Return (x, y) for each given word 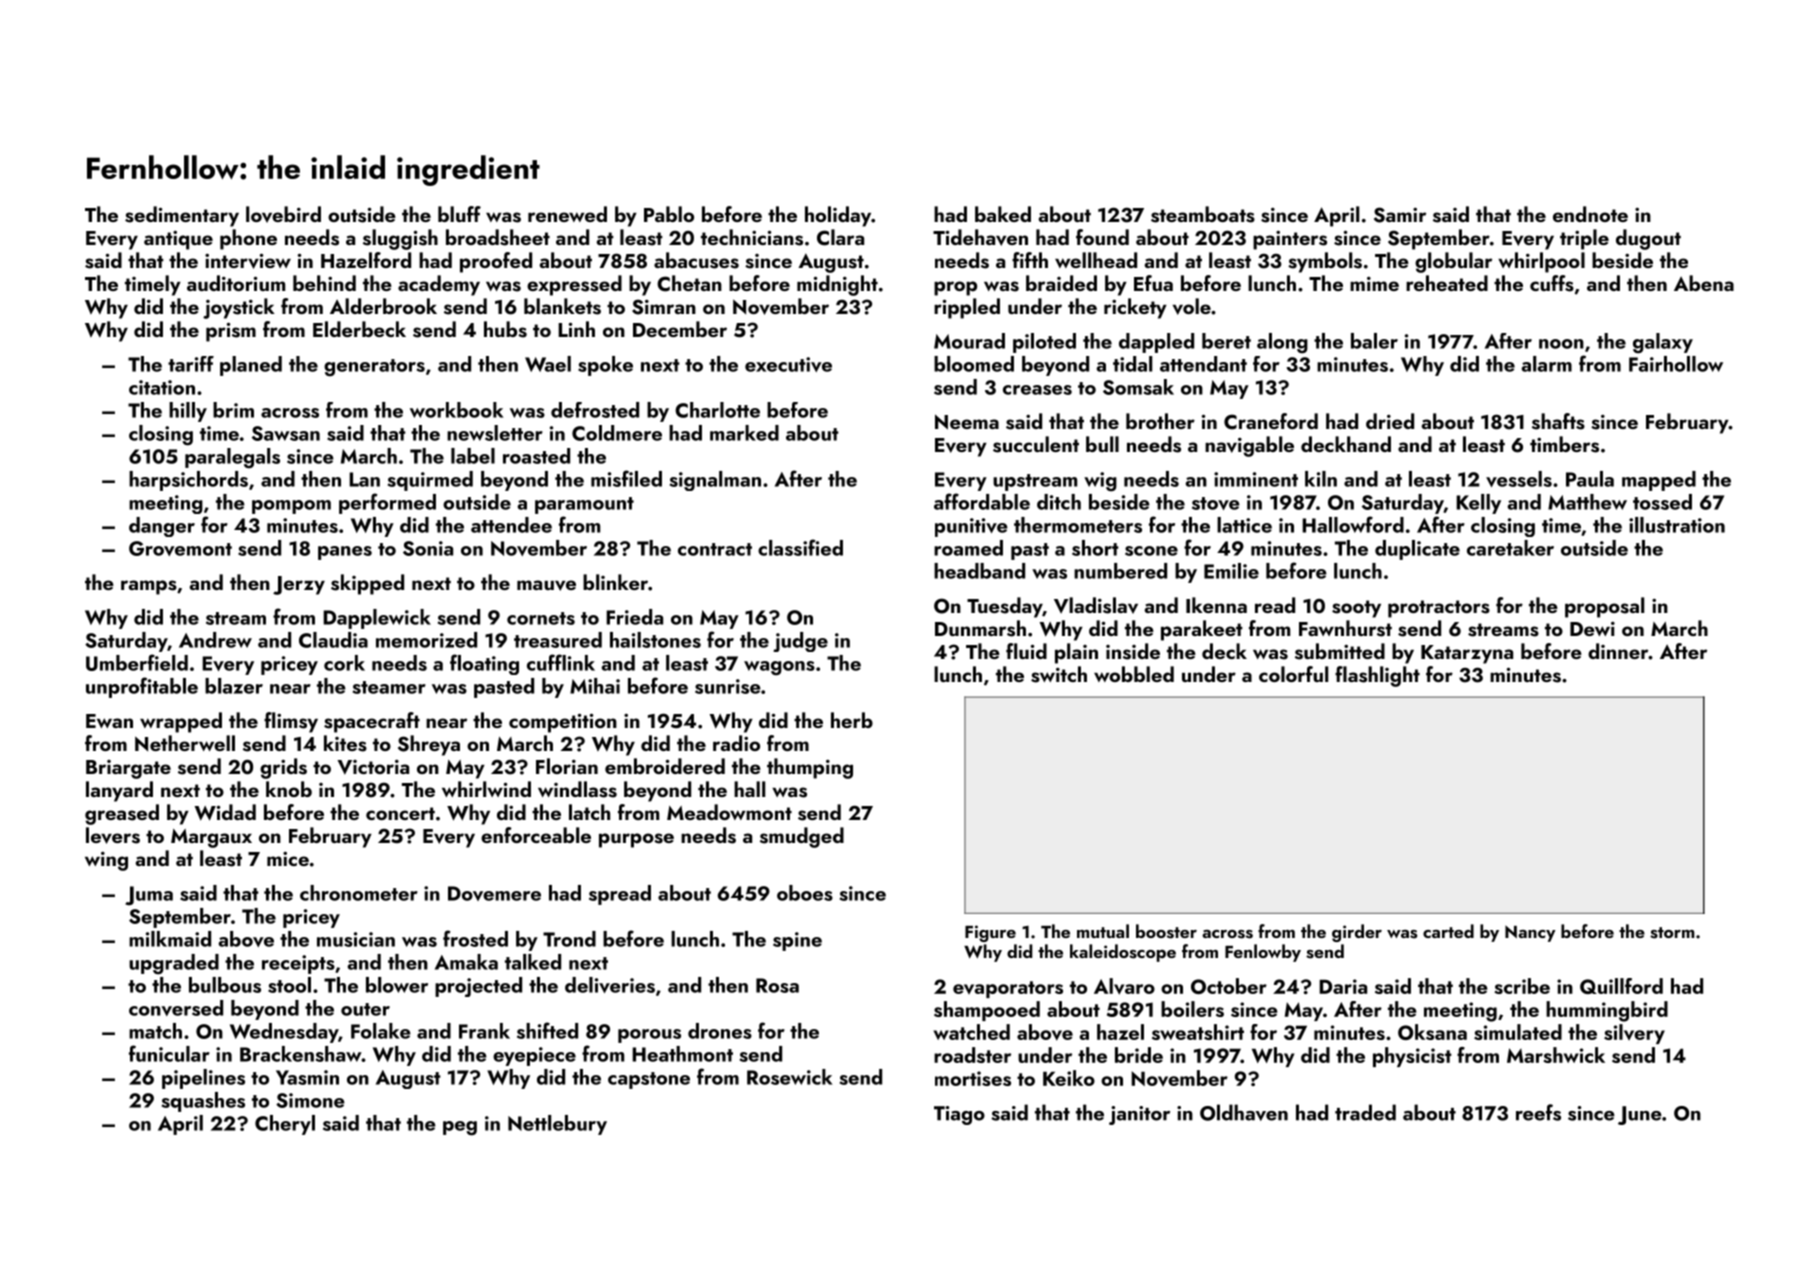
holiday (838, 216)
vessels (1519, 479)
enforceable (536, 835)
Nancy (1530, 933)
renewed (567, 214)
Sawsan (286, 433)
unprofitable (142, 687)
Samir (1400, 215)
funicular (169, 1053)
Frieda (634, 617)
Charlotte (717, 410)
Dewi (1592, 629)
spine (797, 941)
